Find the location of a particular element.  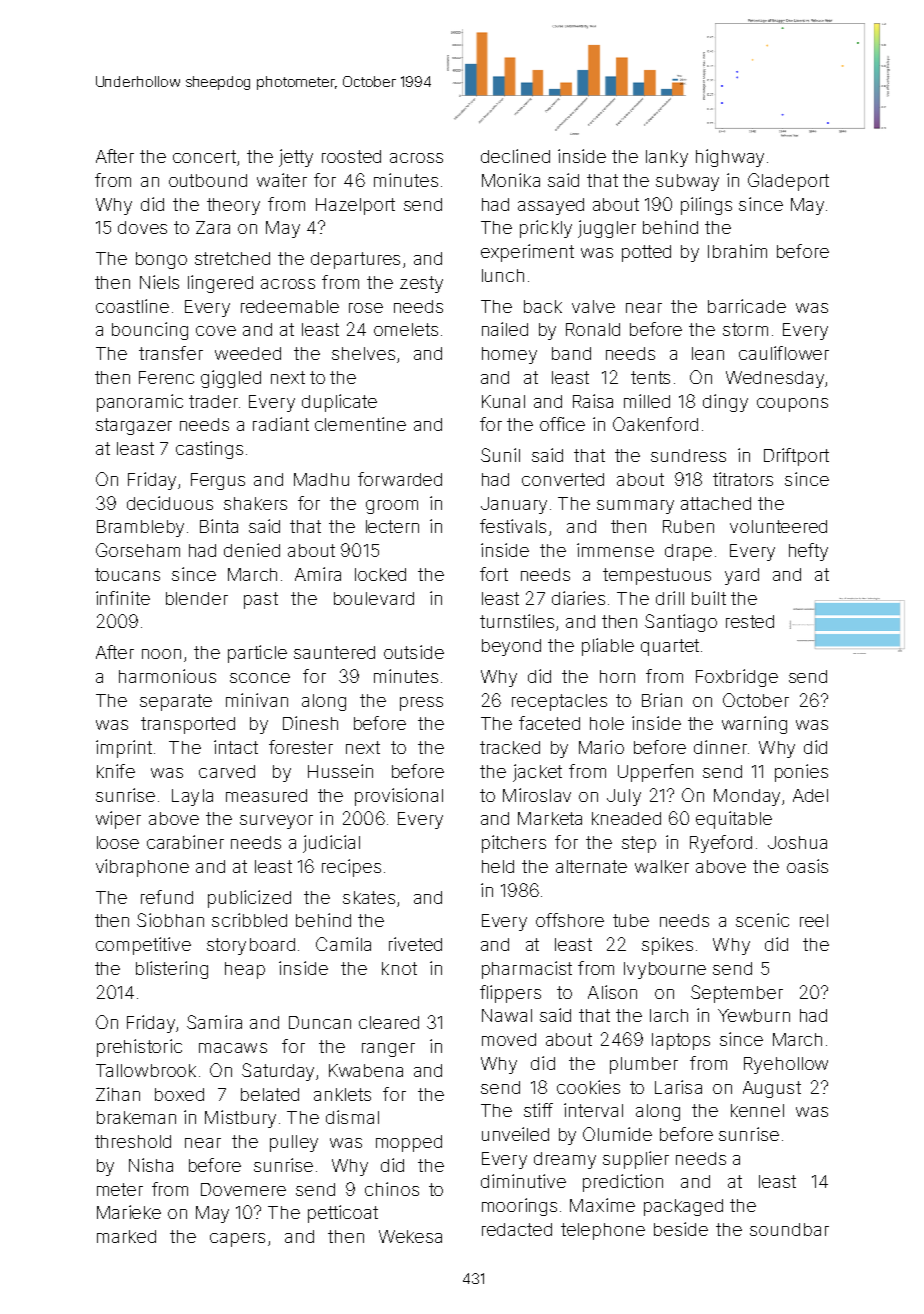

lean is located at coordinates (708, 353).
